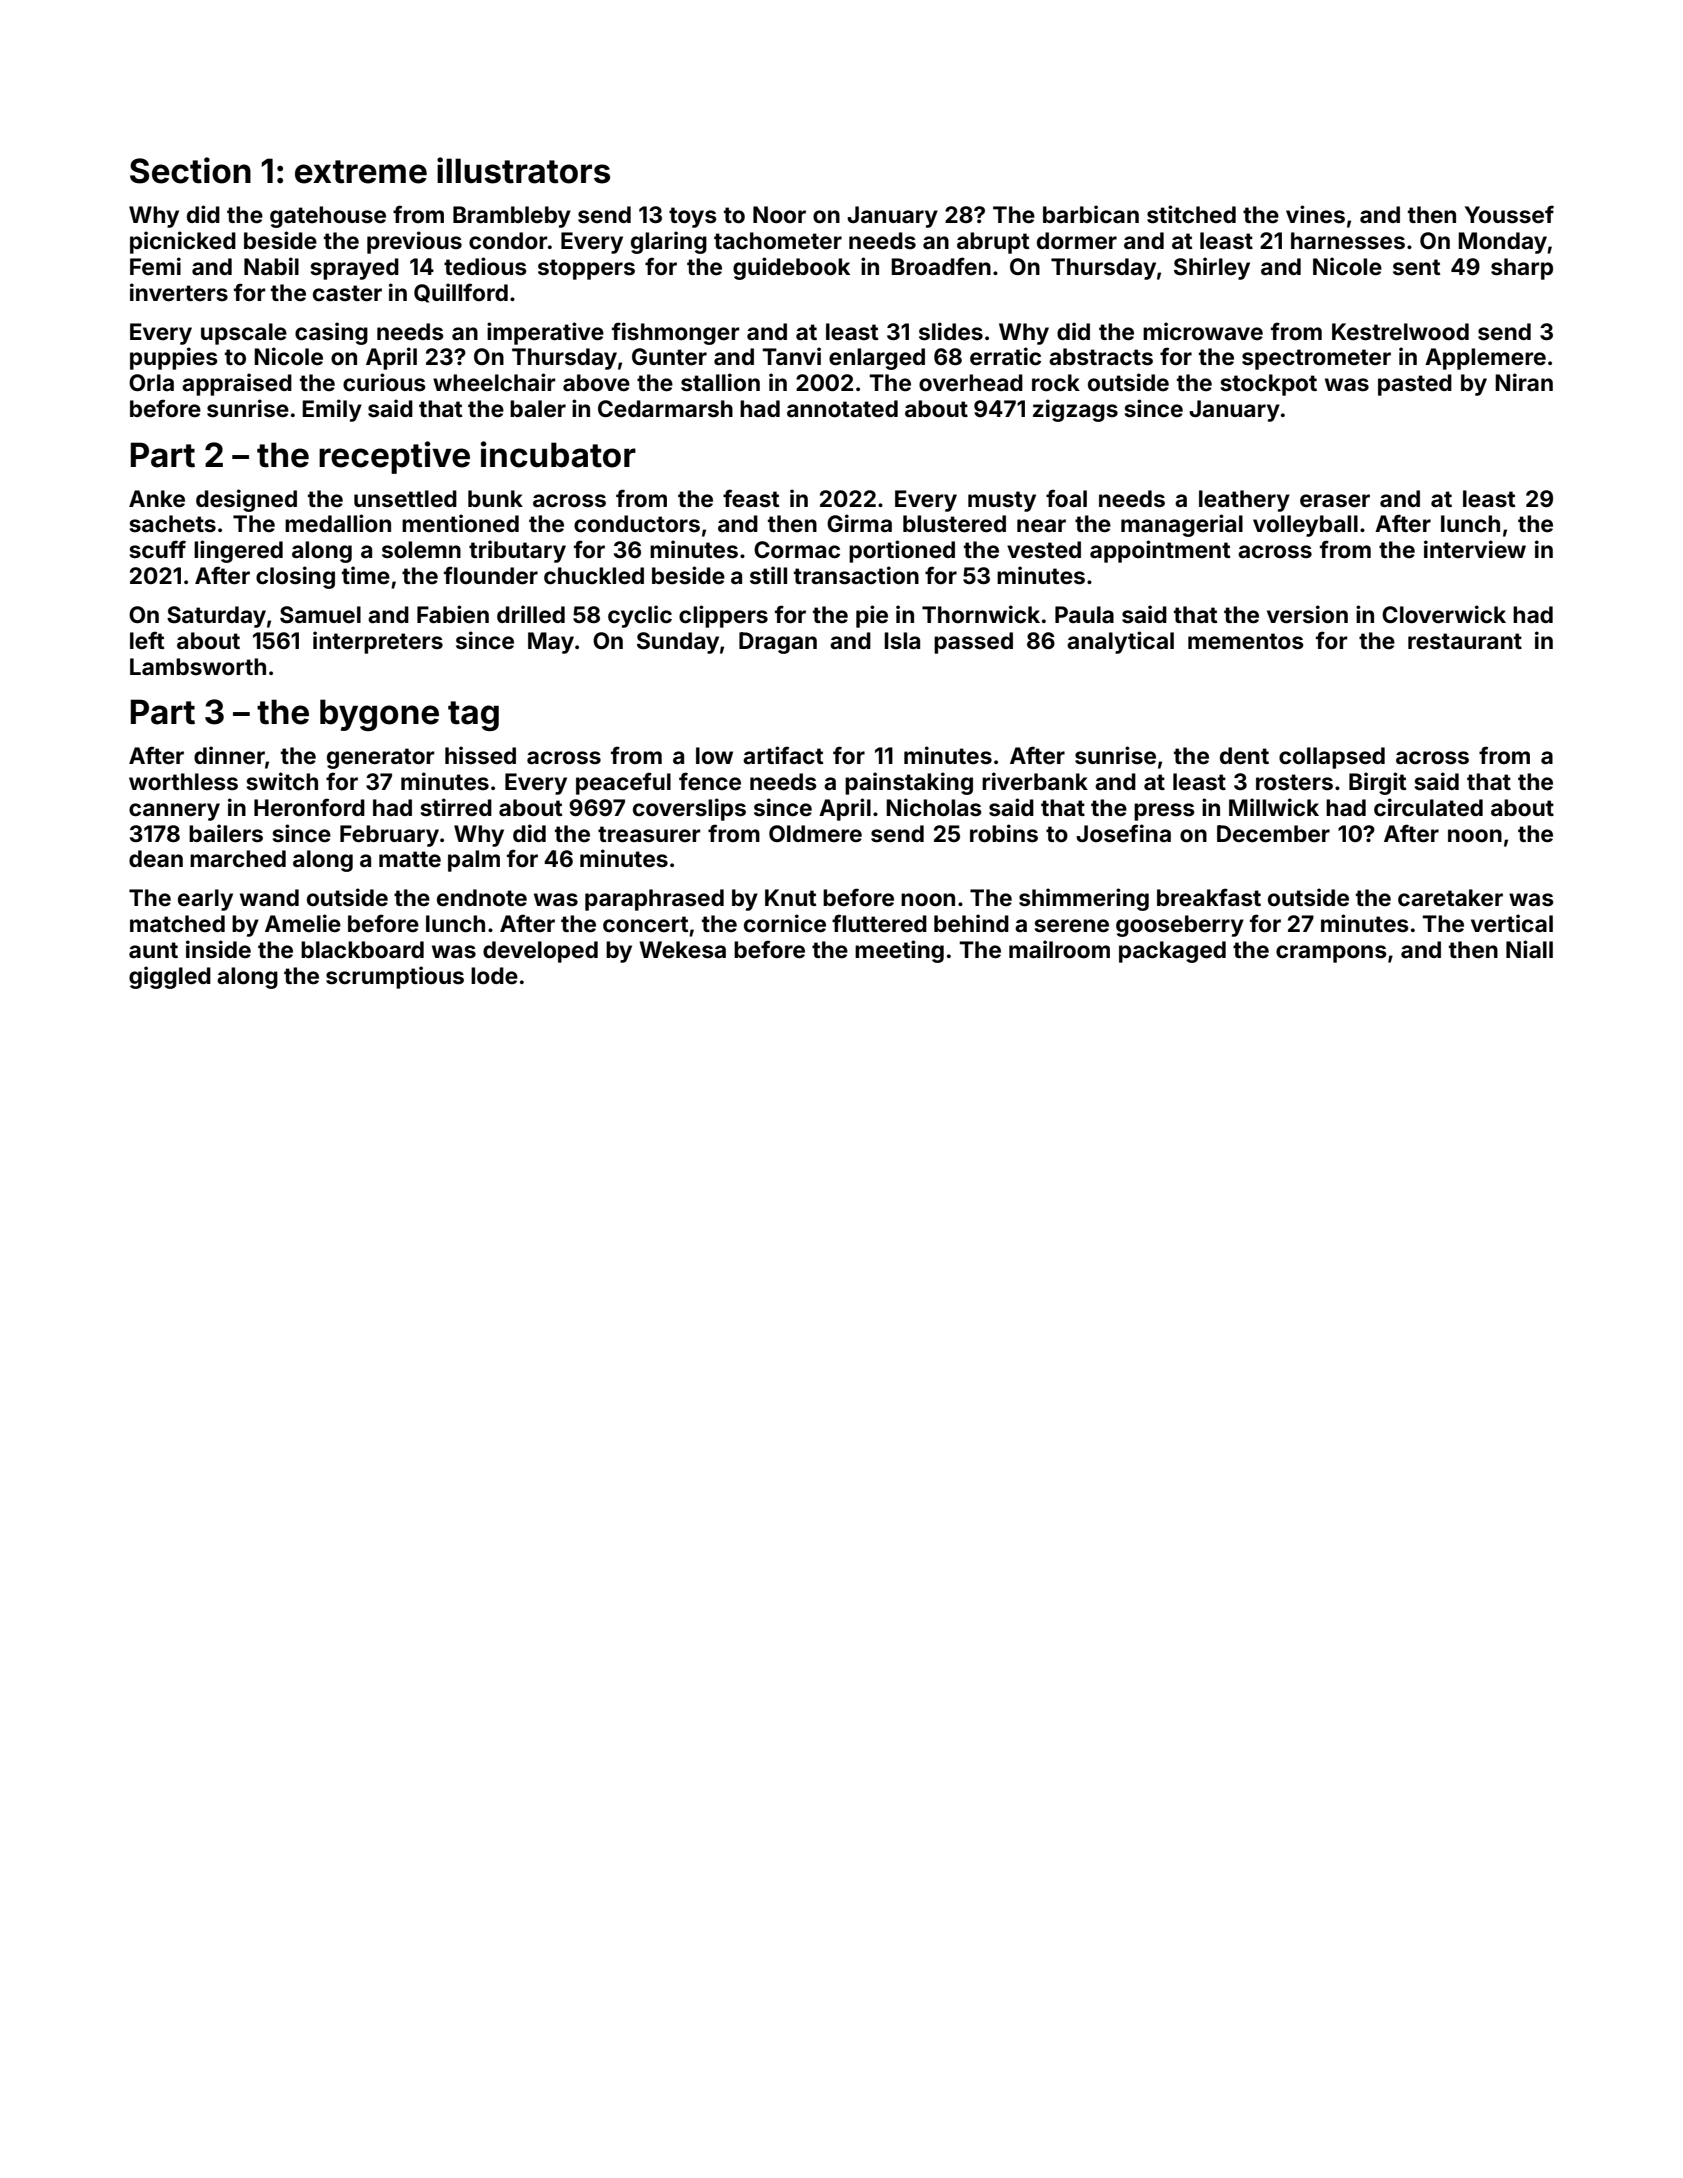  What do you see at coordinates (1035, 781) in the screenshot?
I see `riverbank` at bounding box center [1035, 781].
